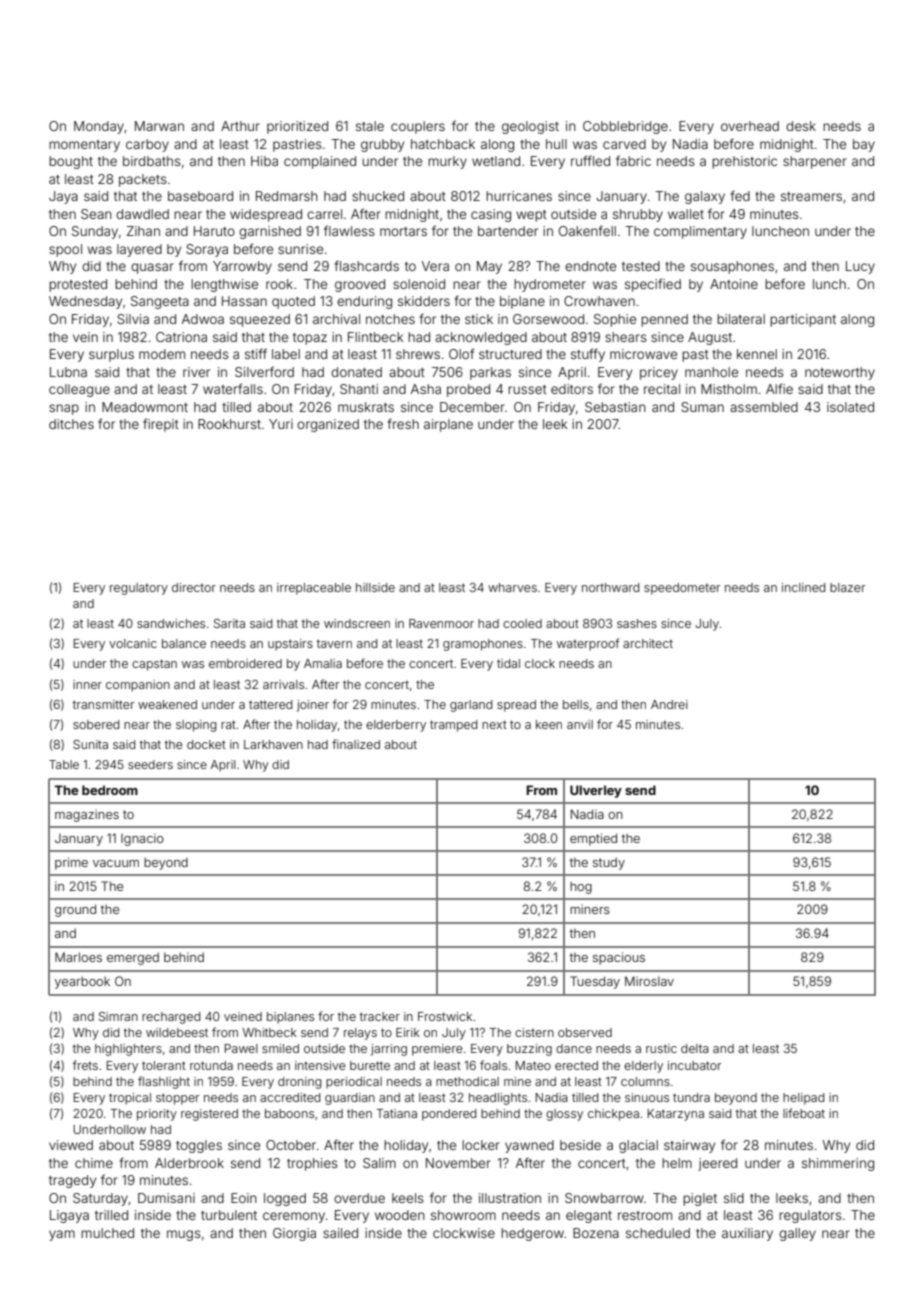 This image has width=924, height=1308. Describe the element at coordinates (803, 587) in the image. I see `inclined` at that location.
